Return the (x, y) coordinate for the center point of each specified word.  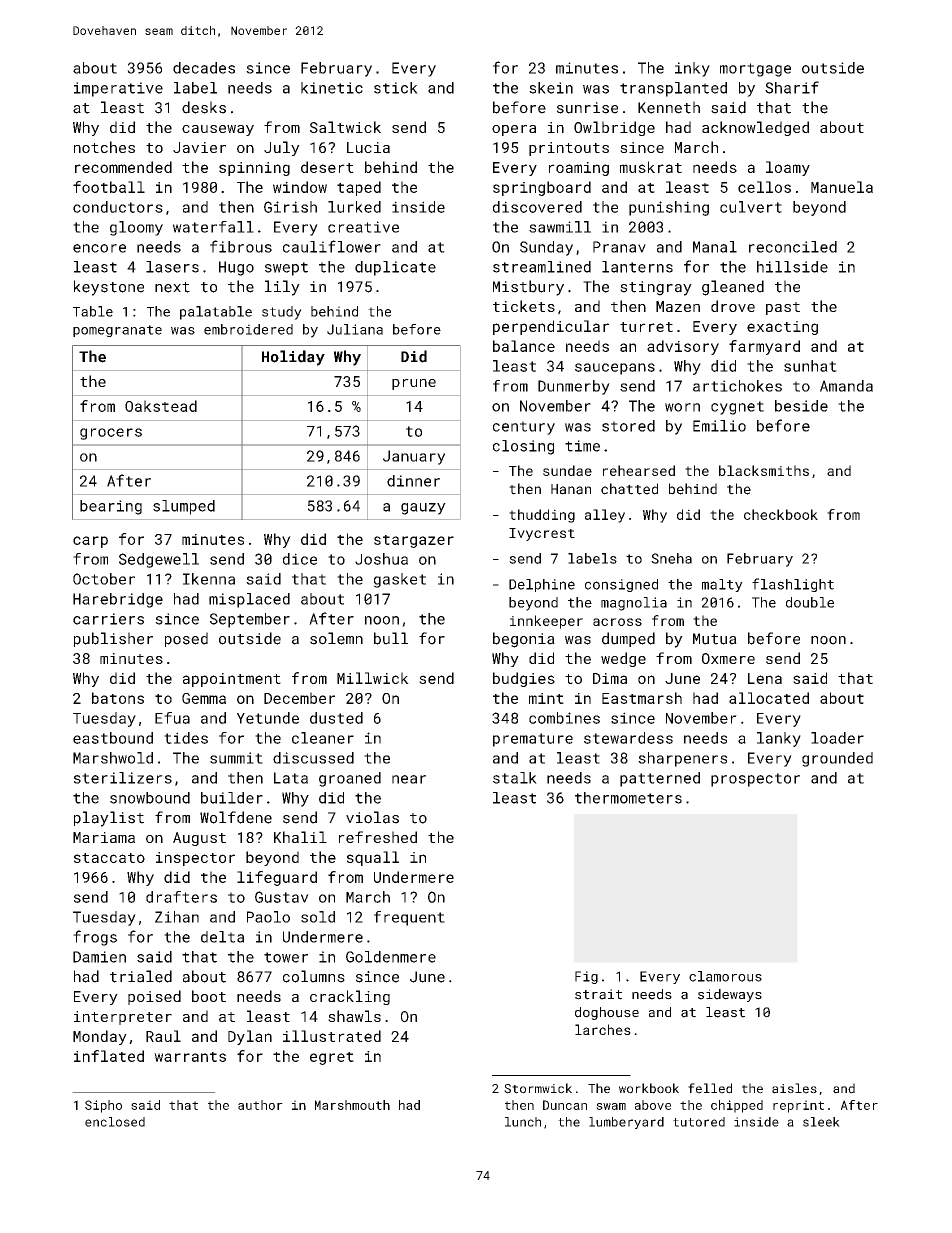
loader (837, 738)
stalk (515, 778)
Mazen (678, 306)
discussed (313, 758)
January (414, 457)
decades (204, 68)
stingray (656, 288)
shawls (354, 1016)
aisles (794, 1088)
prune (414, 384)
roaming (579, 169)
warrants (190, 1057)
